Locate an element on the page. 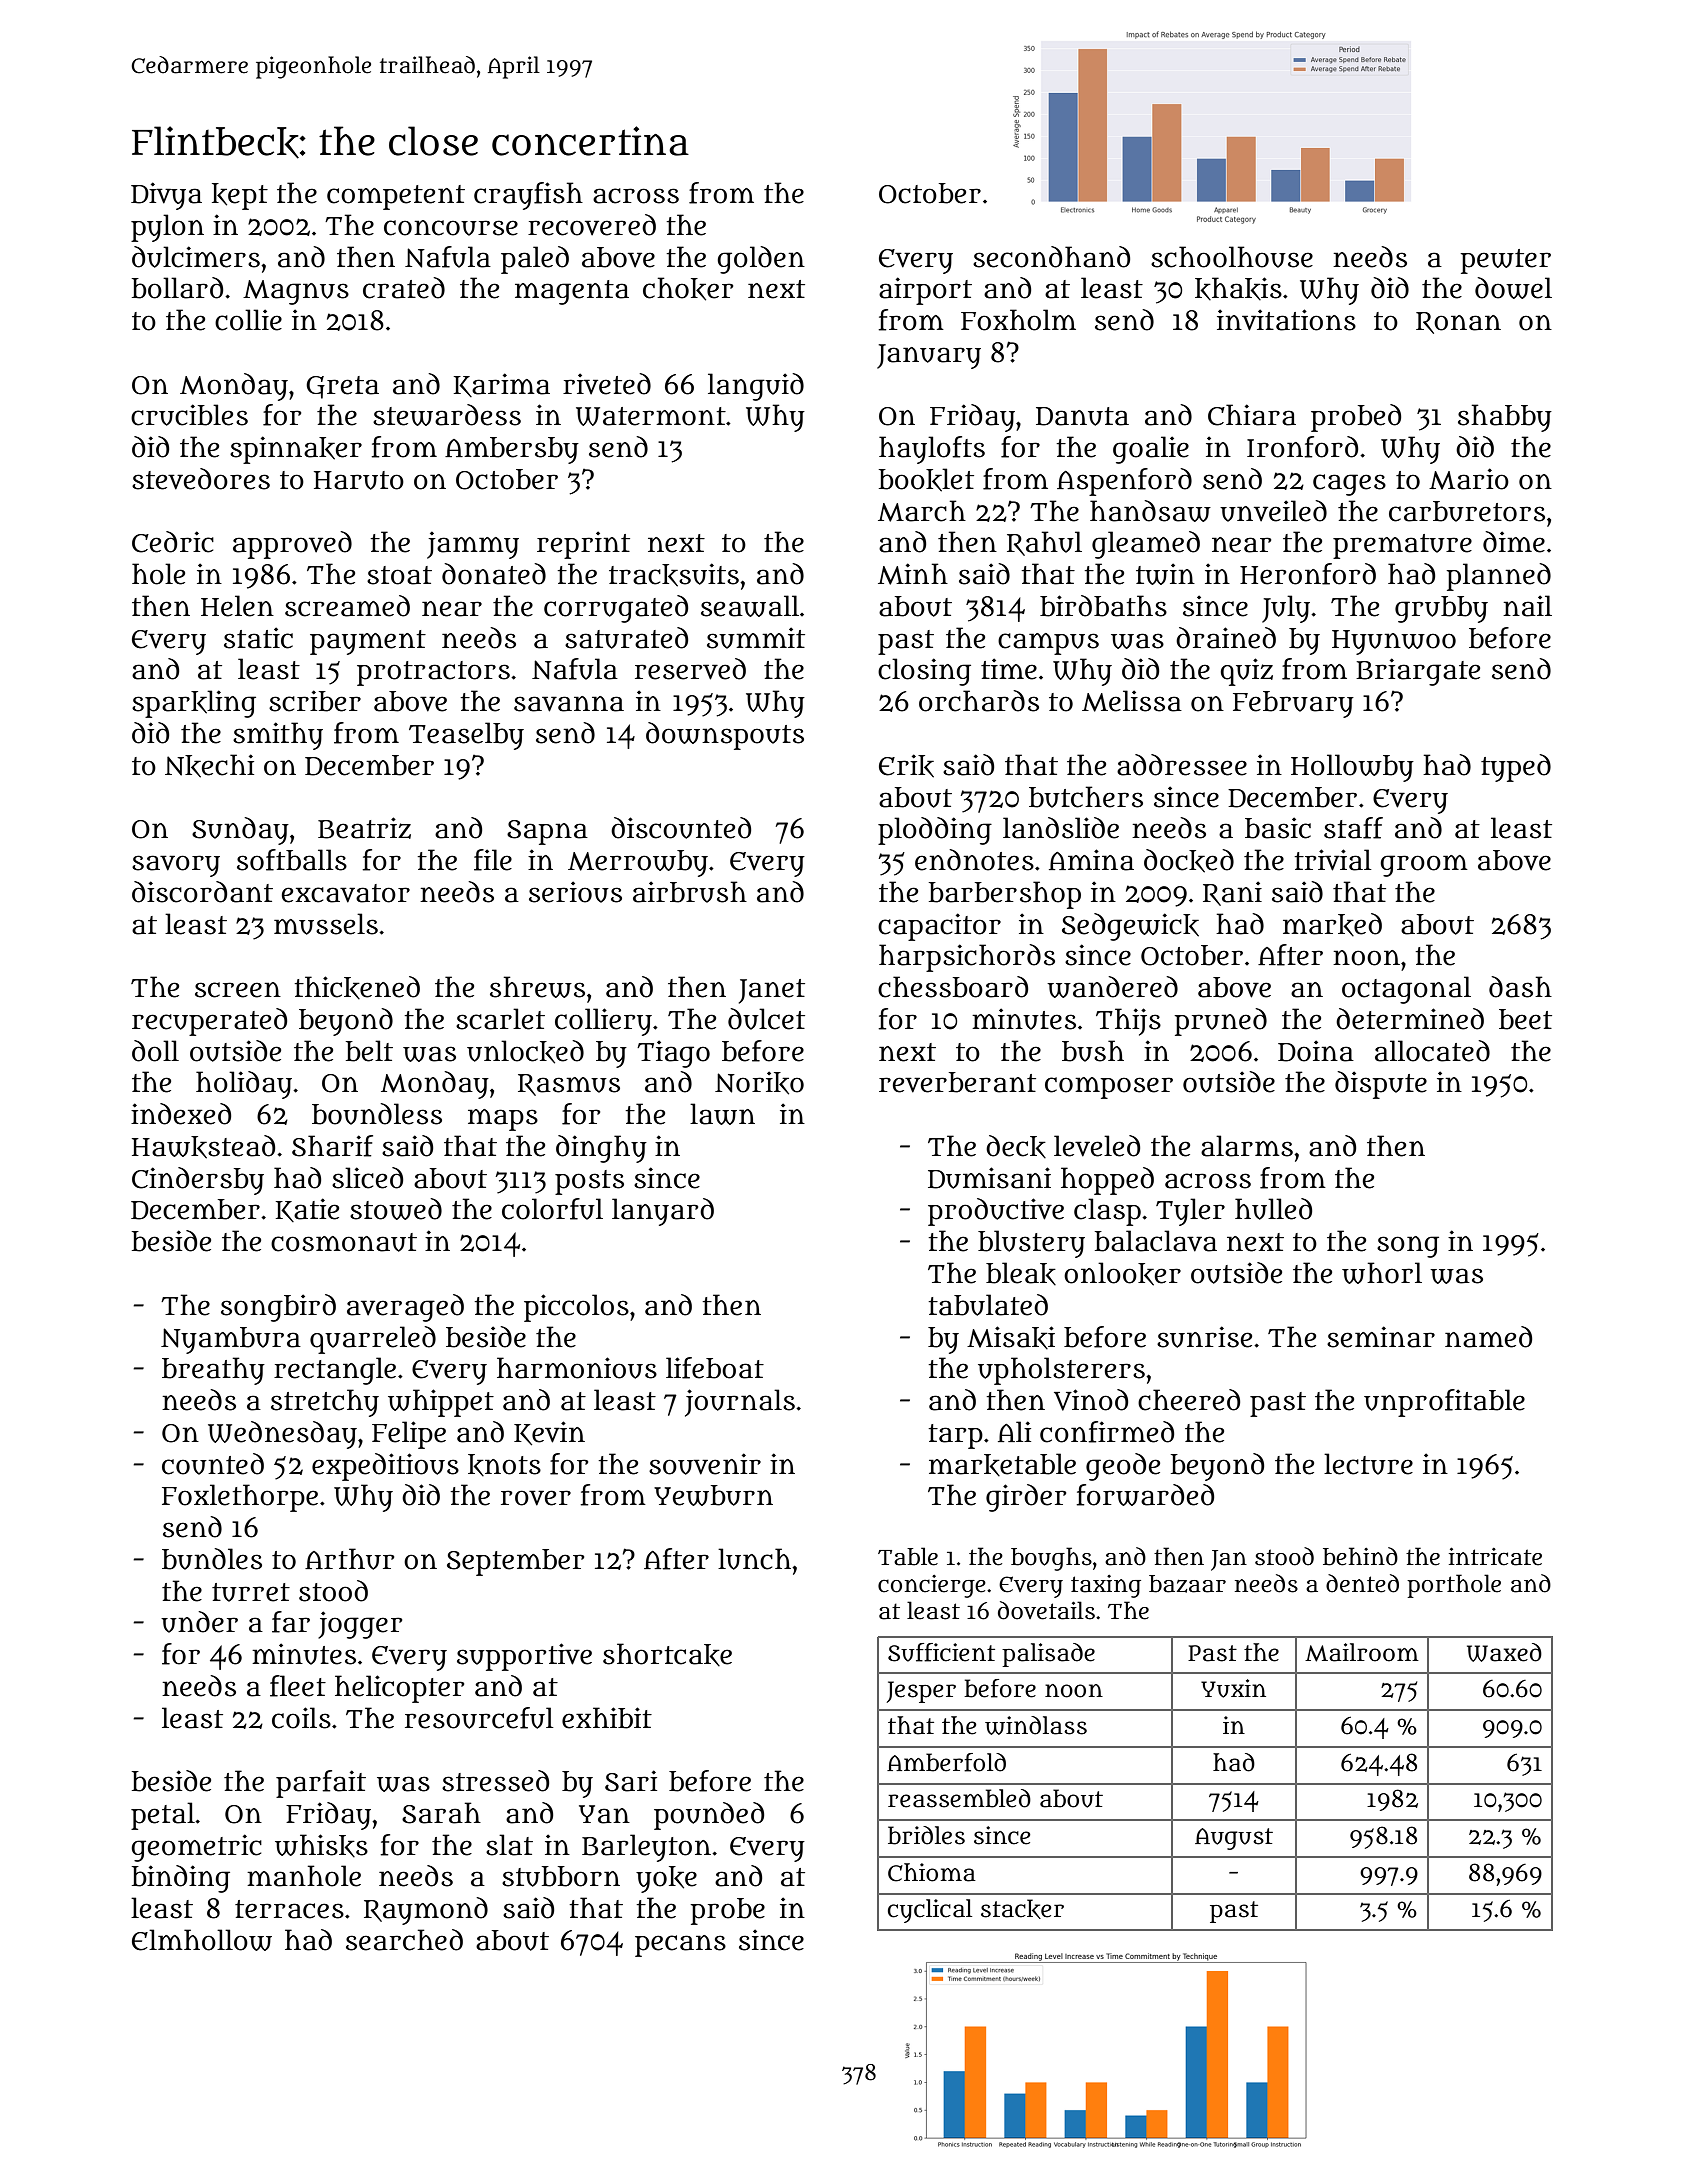 Image resolution: width=1683 pixels, height=2178 pixels. schoolhouse is located at coordinates (1232, 257).
